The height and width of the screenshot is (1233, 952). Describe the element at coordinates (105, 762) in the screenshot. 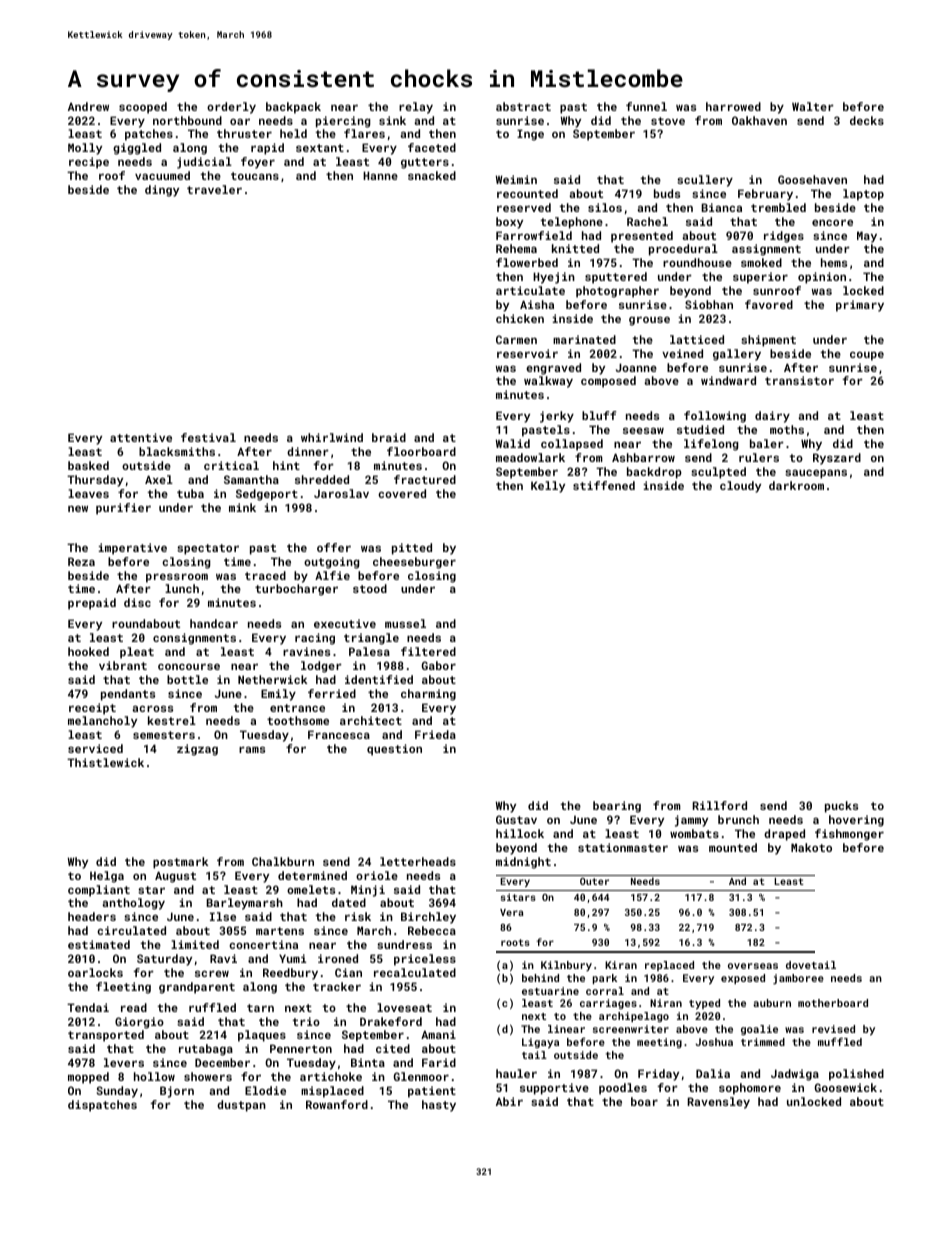

I see `Thistlewick` at that location.
